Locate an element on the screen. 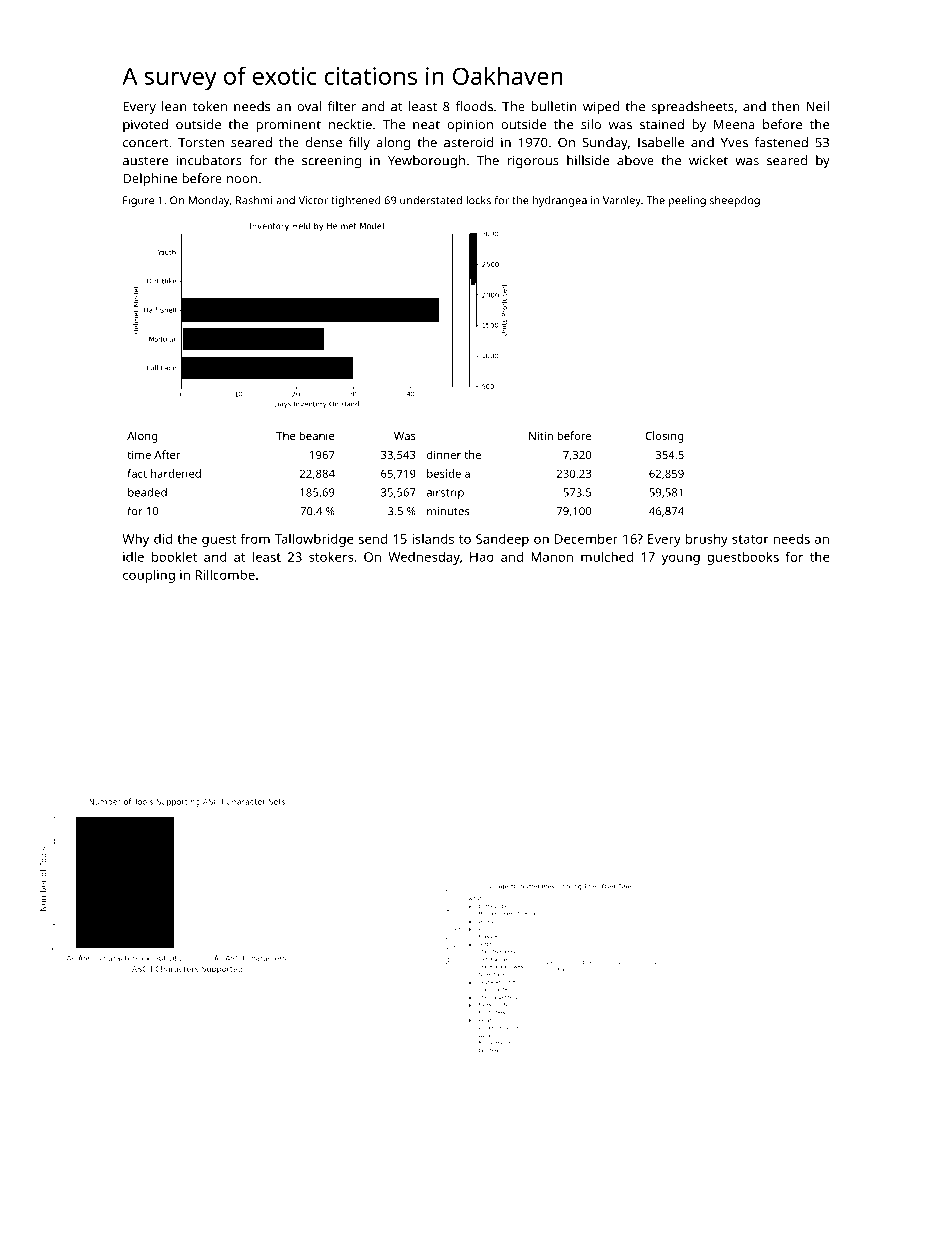 This screenshot has width=952, height=1233. hydrangea is located at coordinates (560, 201).
